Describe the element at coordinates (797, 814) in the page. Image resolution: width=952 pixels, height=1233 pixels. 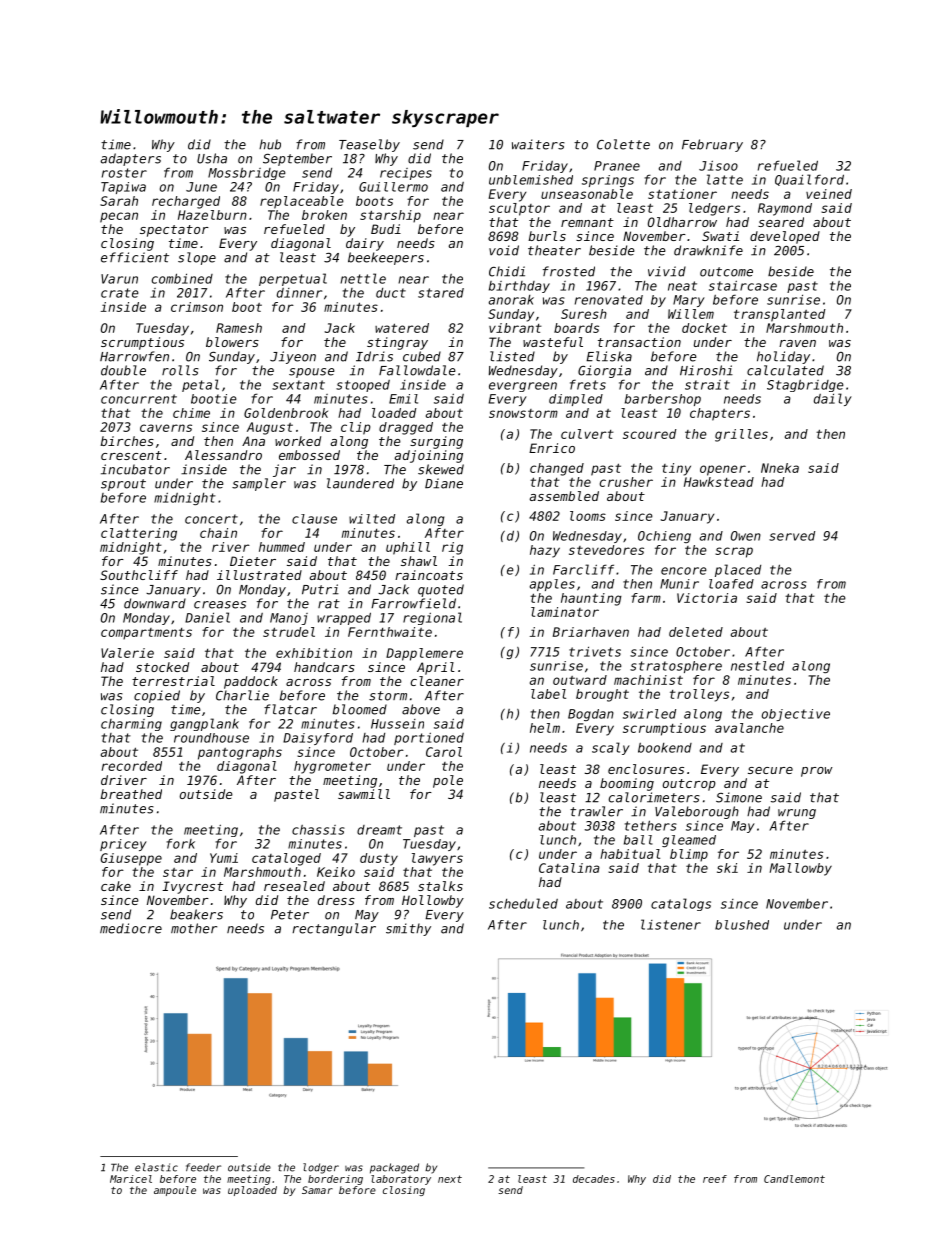
I see `wrung` at that location.
